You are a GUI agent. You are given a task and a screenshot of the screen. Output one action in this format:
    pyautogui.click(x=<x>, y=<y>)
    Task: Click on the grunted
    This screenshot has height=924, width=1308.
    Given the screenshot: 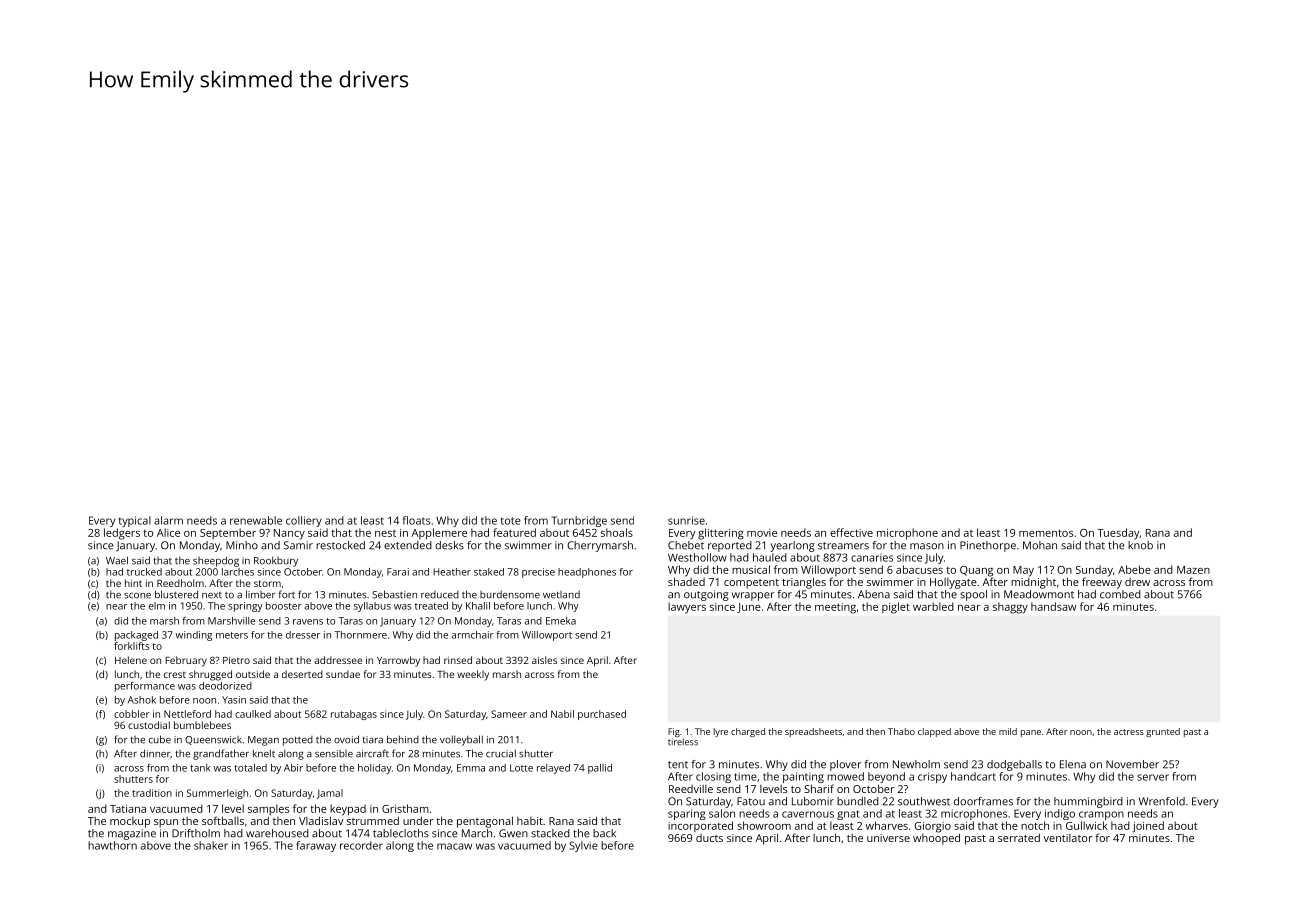 What is the action you would take?
    pyautogui.click(x=1163, y=732)
